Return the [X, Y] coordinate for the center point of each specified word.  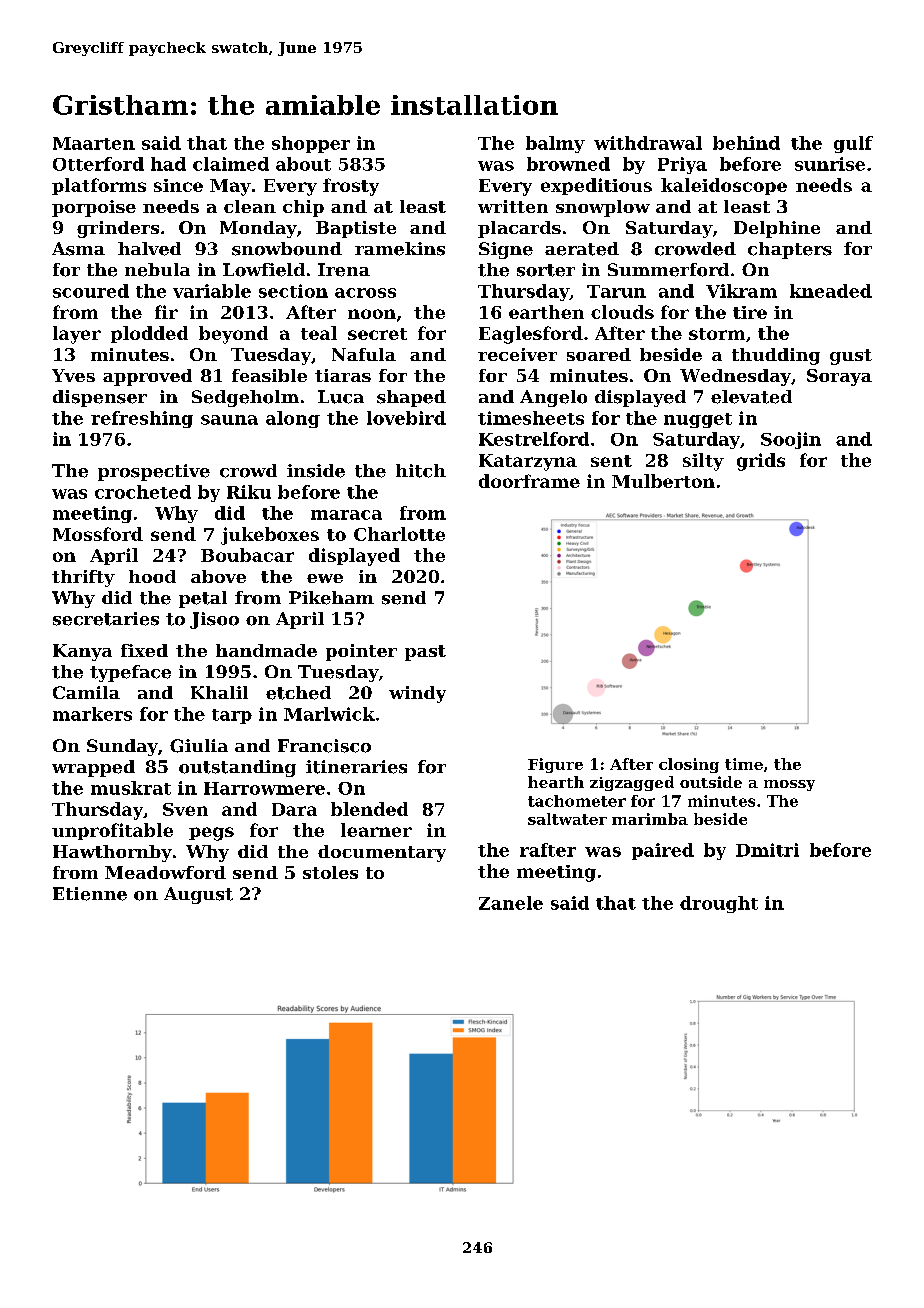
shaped [411, 398]
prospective [154, 472]
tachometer [577, 801]
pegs [211, 834]
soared [599, 354]
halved [149, 249]
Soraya [839, 377]
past [425, 653]
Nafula [364, 354]
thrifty [83, 578]
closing [689, 765]
